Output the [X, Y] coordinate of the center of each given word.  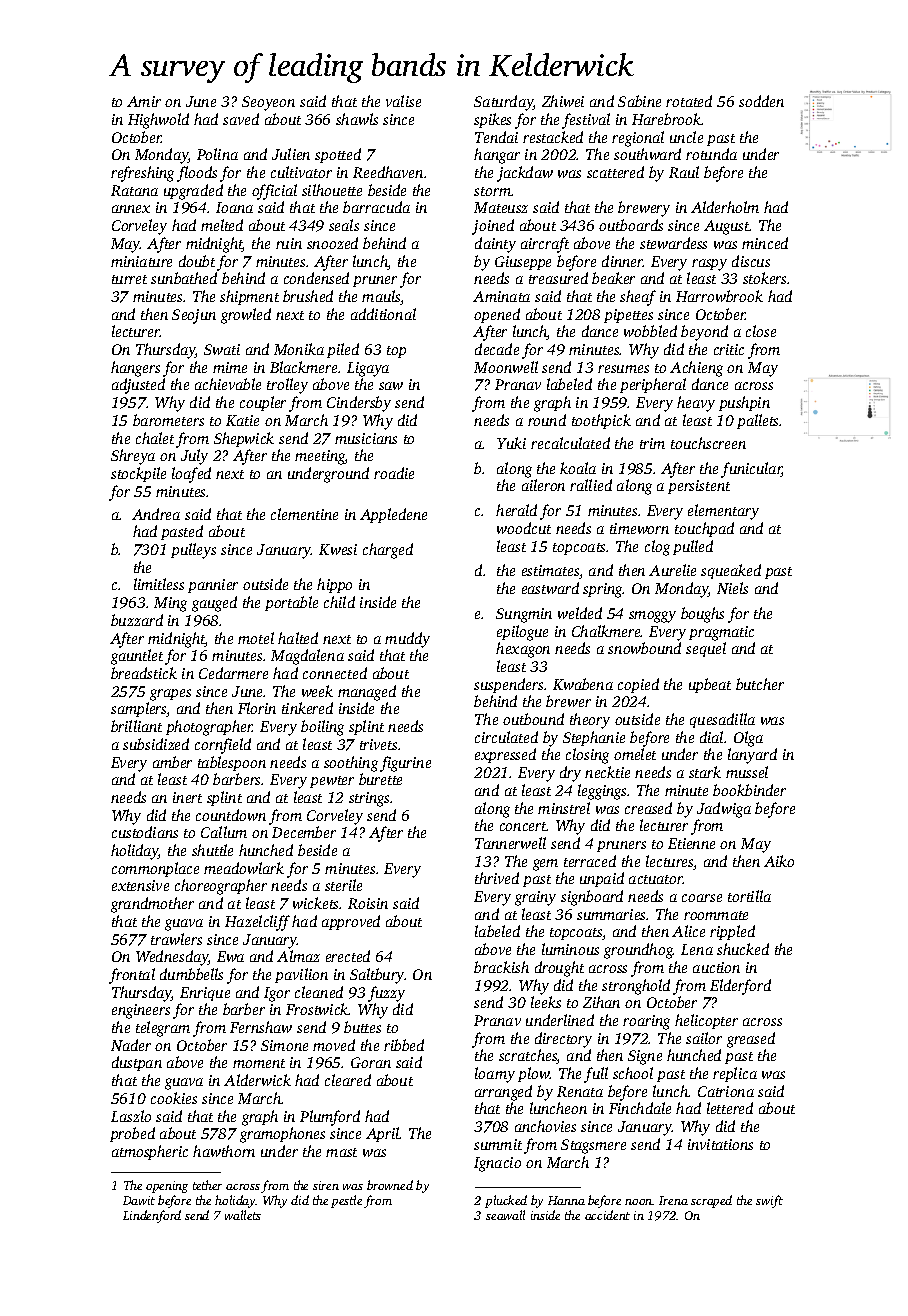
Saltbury [377, 976]
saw [391, 386]
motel [256, 638]
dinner [622, 261]
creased [648, 808]
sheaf [638, 298]
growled [246, 316]
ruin [289, 243]
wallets [243, 1215]
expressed [505, 755]
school [633, 1073]
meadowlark [244, 868]
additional [383, 314]
